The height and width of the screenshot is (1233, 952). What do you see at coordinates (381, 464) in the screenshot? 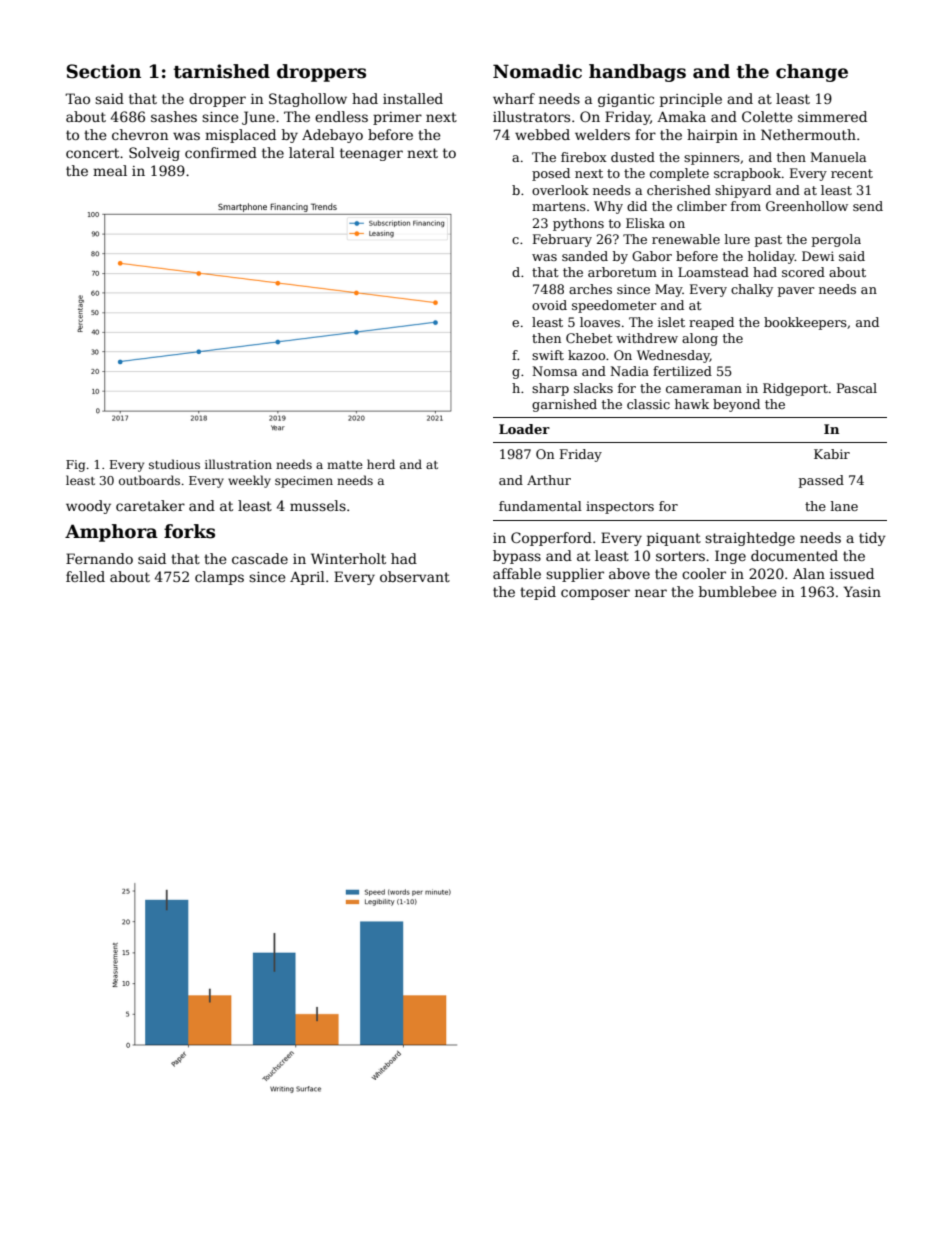
I see `herd` at bounding box center [381, 464].
